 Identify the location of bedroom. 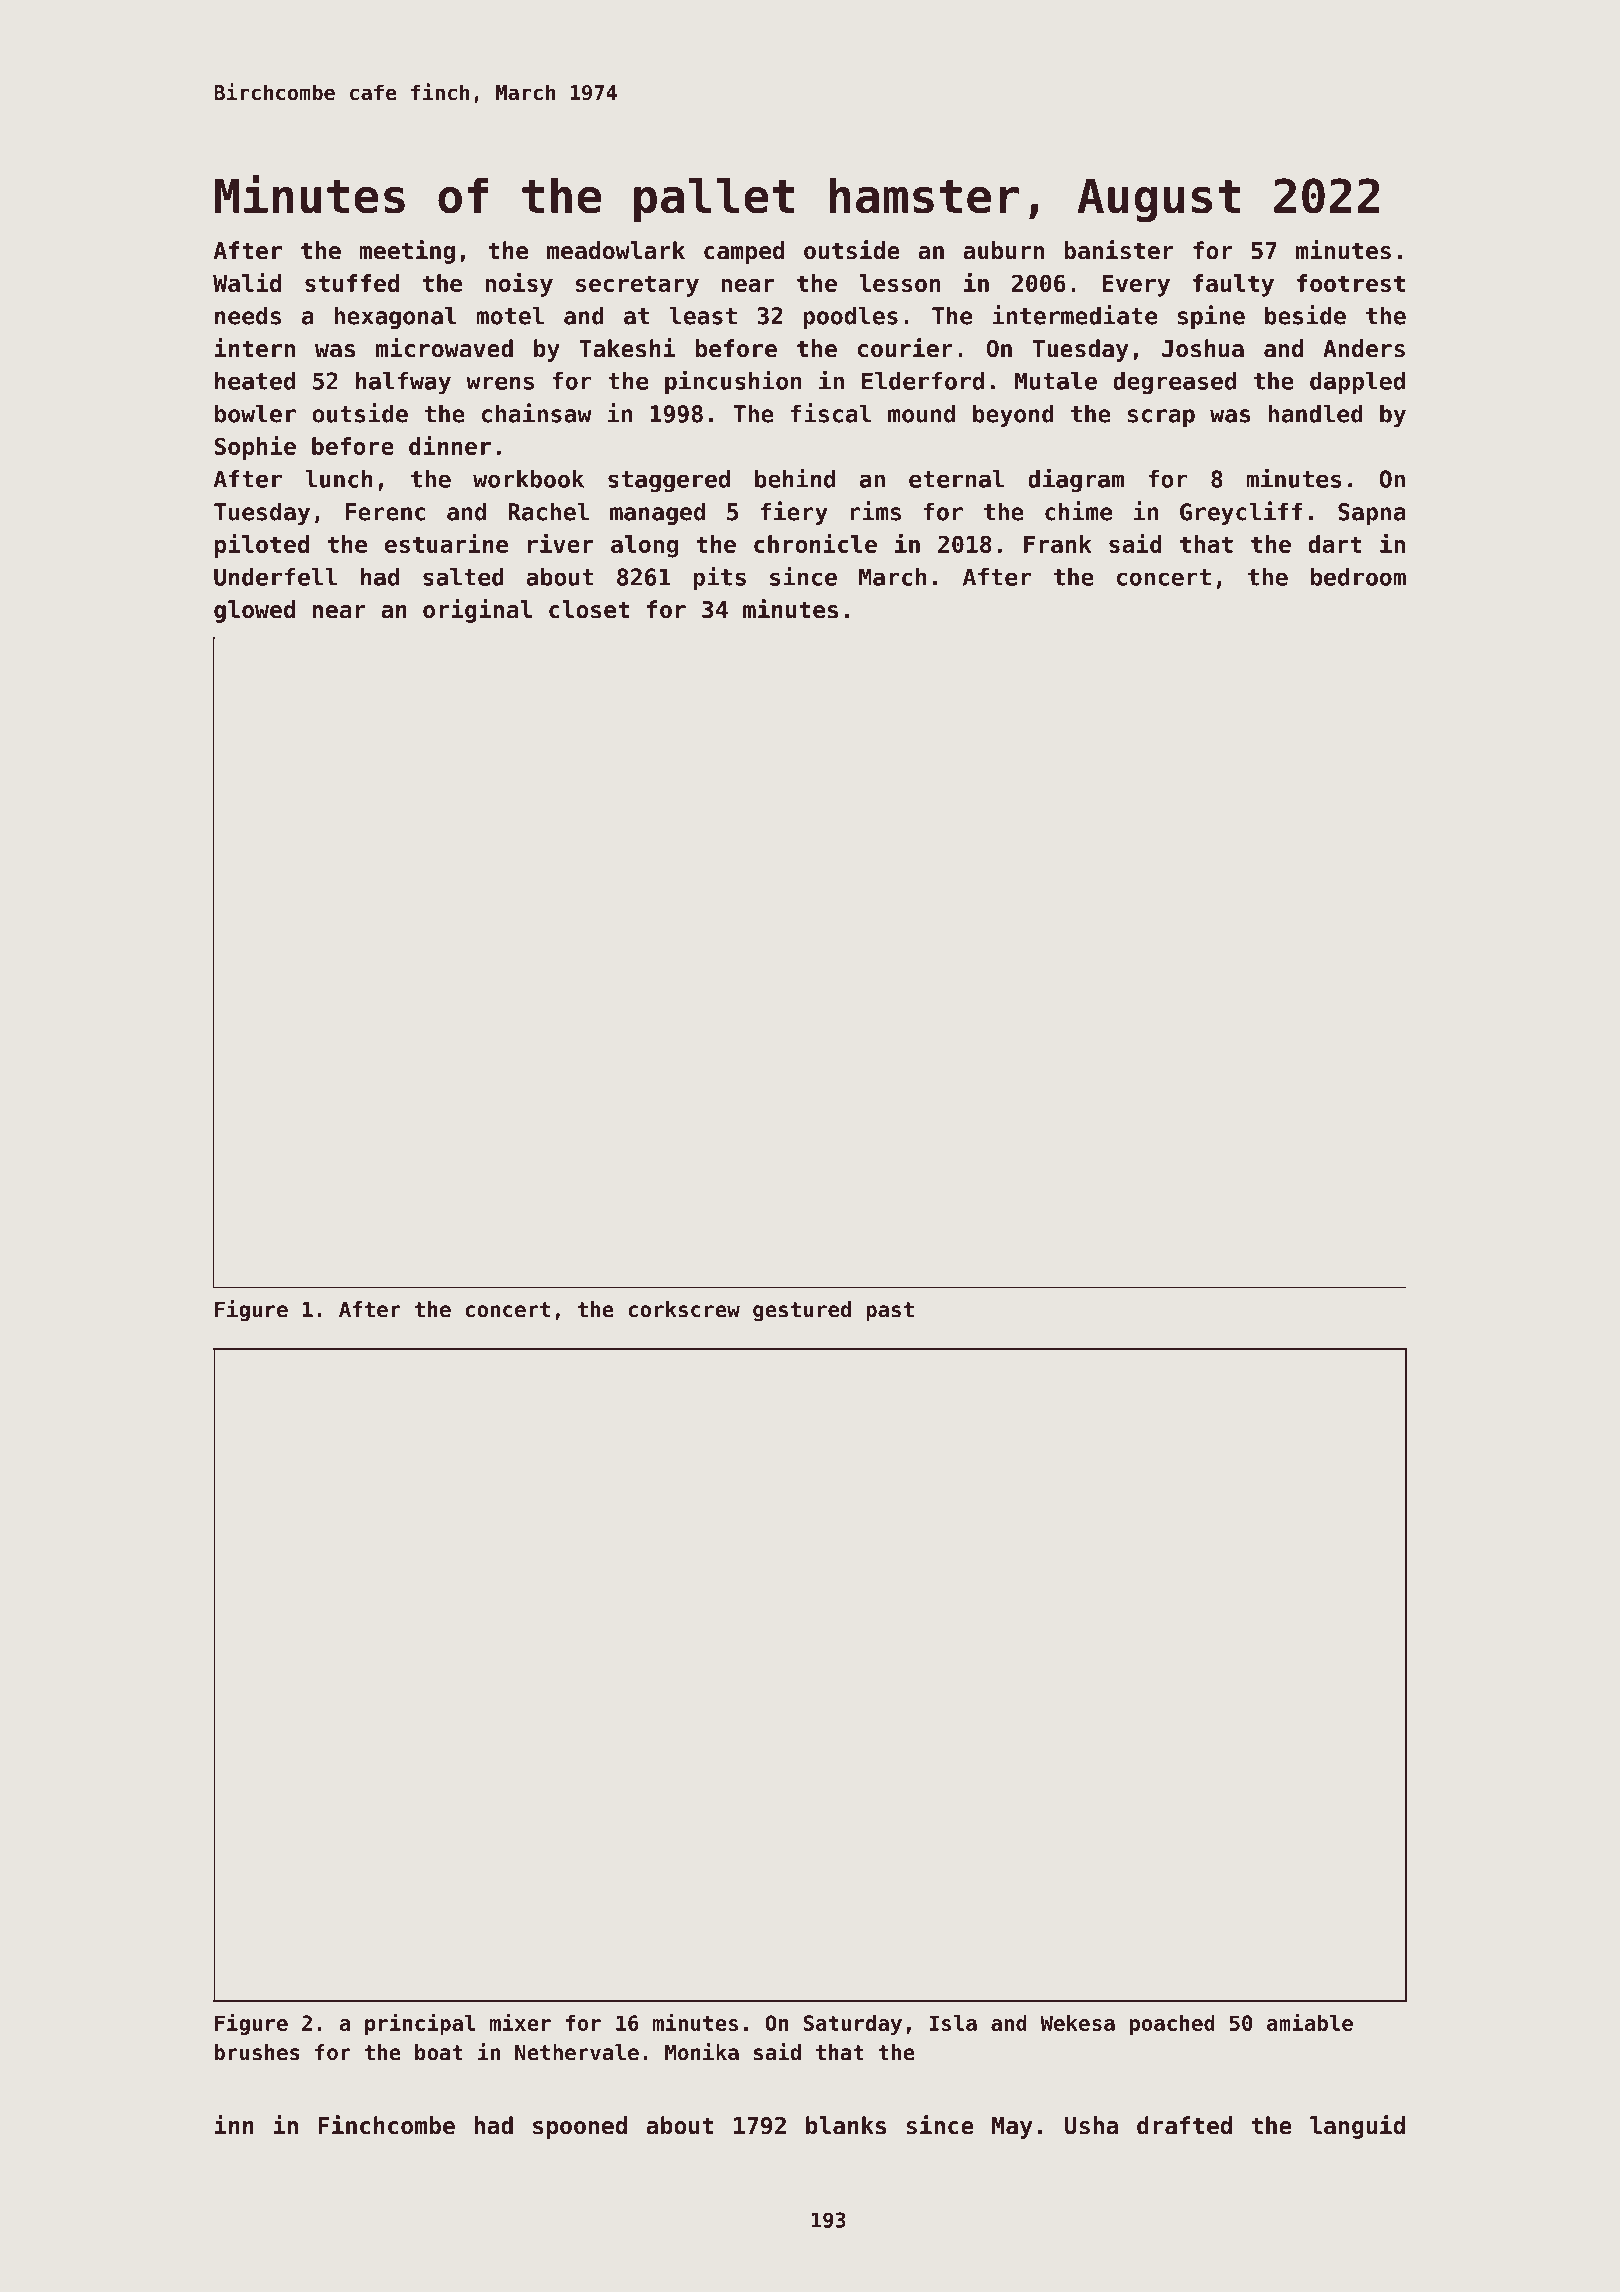
(1358, 577).
